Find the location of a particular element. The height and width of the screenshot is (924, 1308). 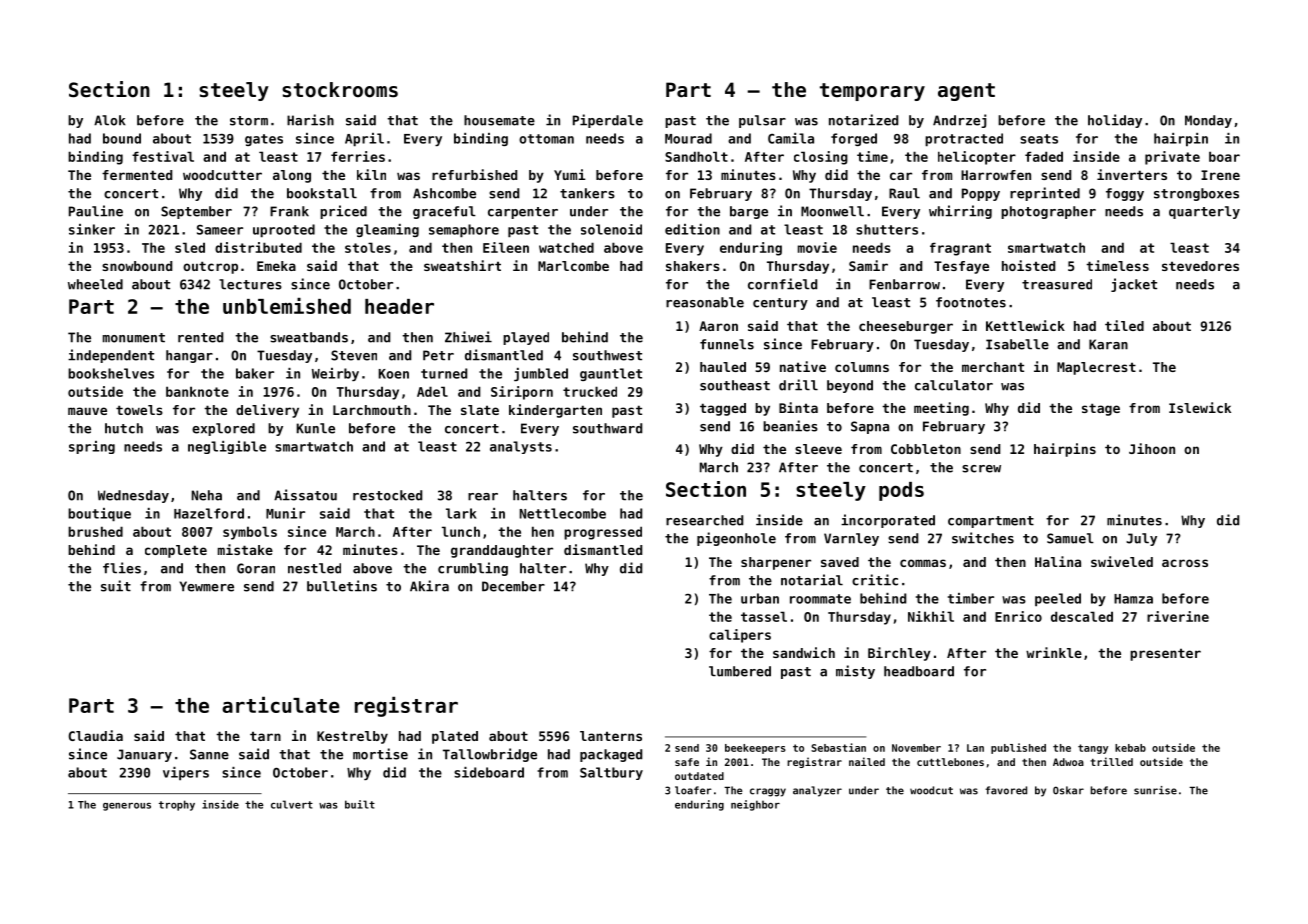

stockrooms is located at coordinates (340, 90).
